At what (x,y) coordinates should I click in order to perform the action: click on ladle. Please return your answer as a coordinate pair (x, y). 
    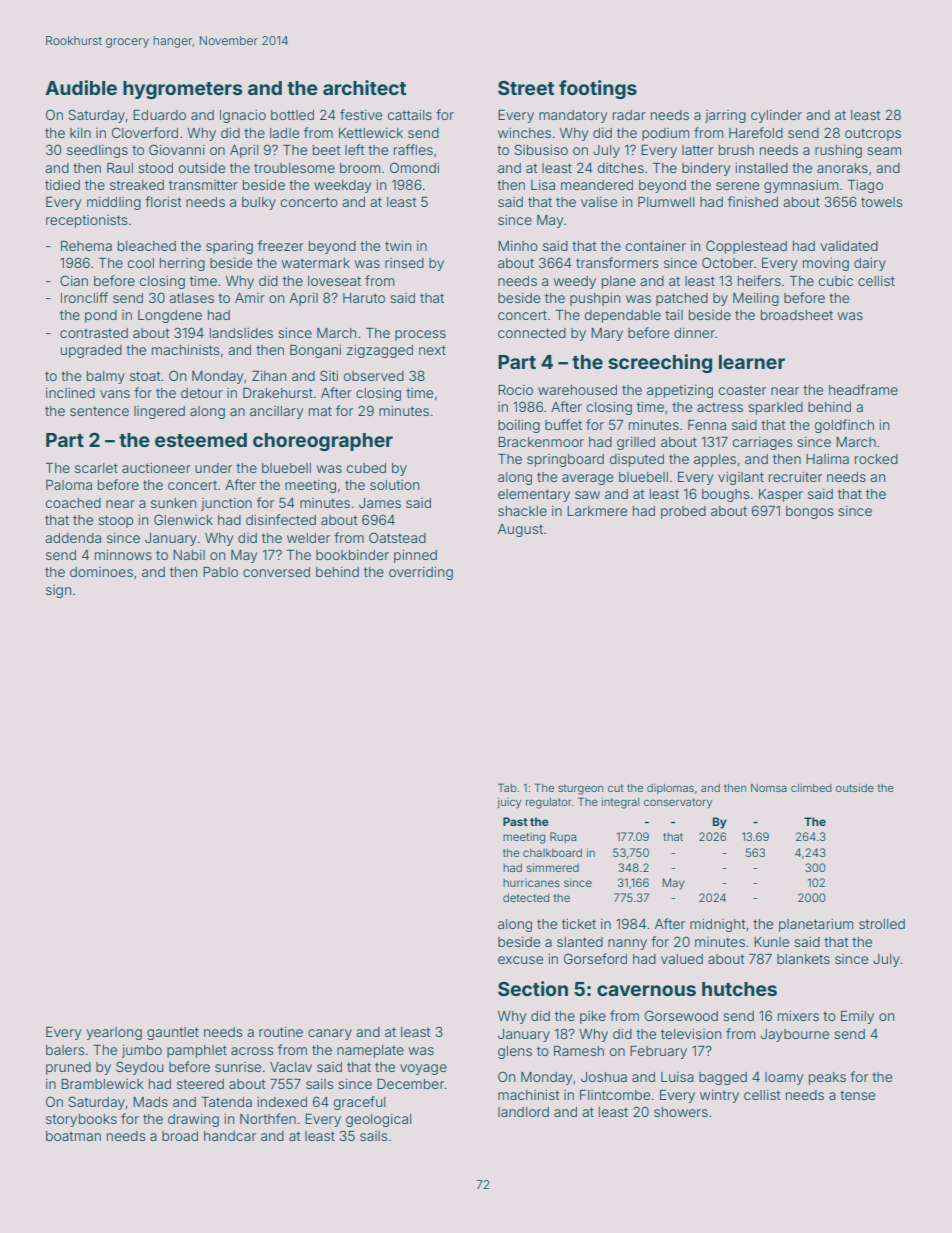
    Looking at the image, I should click on (284, 133).
